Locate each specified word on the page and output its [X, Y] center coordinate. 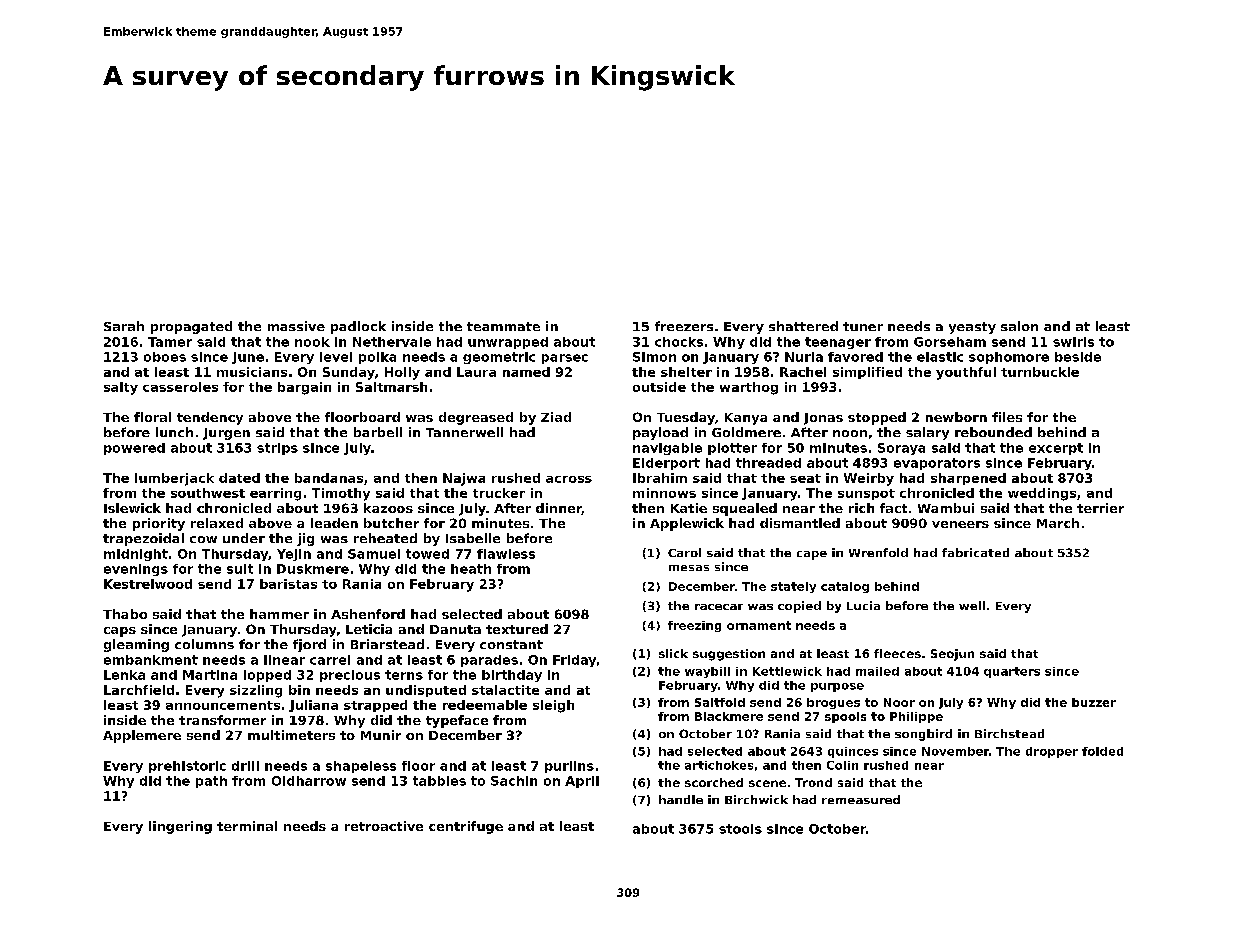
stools [740, 829]
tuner [863, 326]
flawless [506, 554]
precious [350, 676]
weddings [1042, 494]
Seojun [952, 655]
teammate [503, 326]
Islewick [132, 508]
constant [511, 644]
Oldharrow [309, 781]
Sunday [349, 373]
